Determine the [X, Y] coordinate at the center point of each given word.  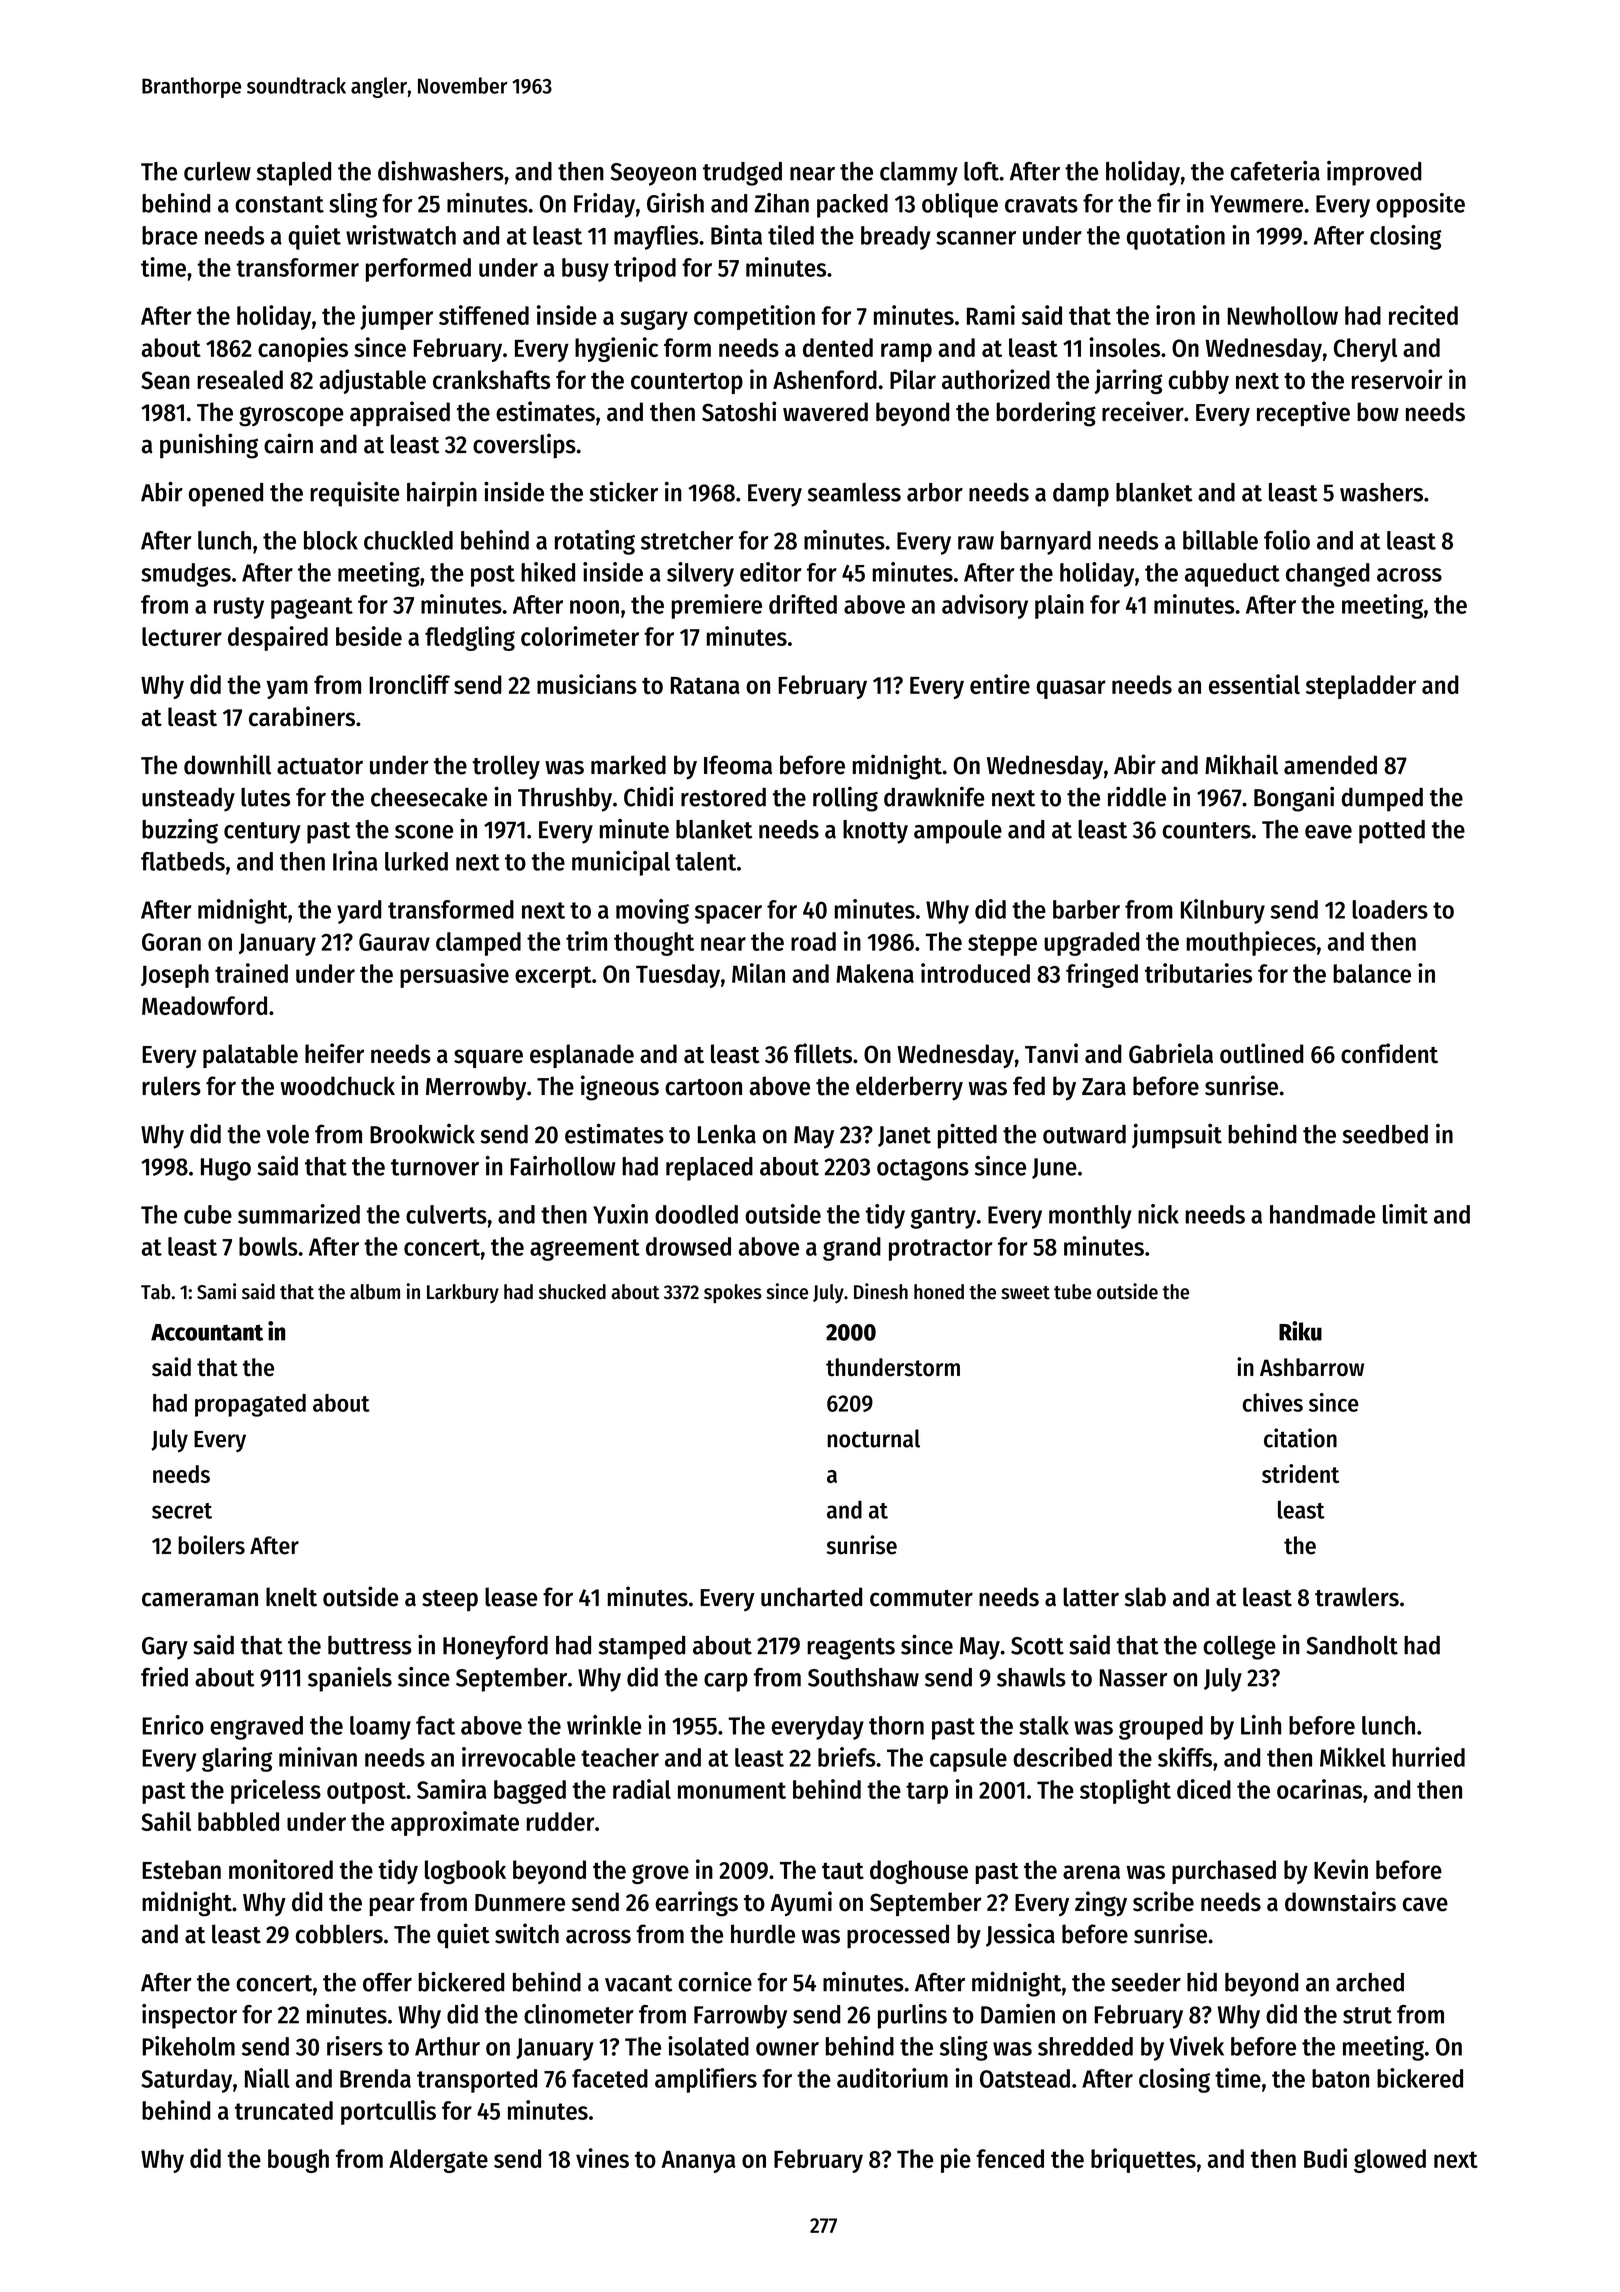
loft [981, 171]
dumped [1382, 799]
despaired [278, 638]
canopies [303, 349]
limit [1405, 1214]
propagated [250, 1405]
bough [298, 2161]
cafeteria [1275, 171]
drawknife [934, 796]
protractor [940, 1250]
